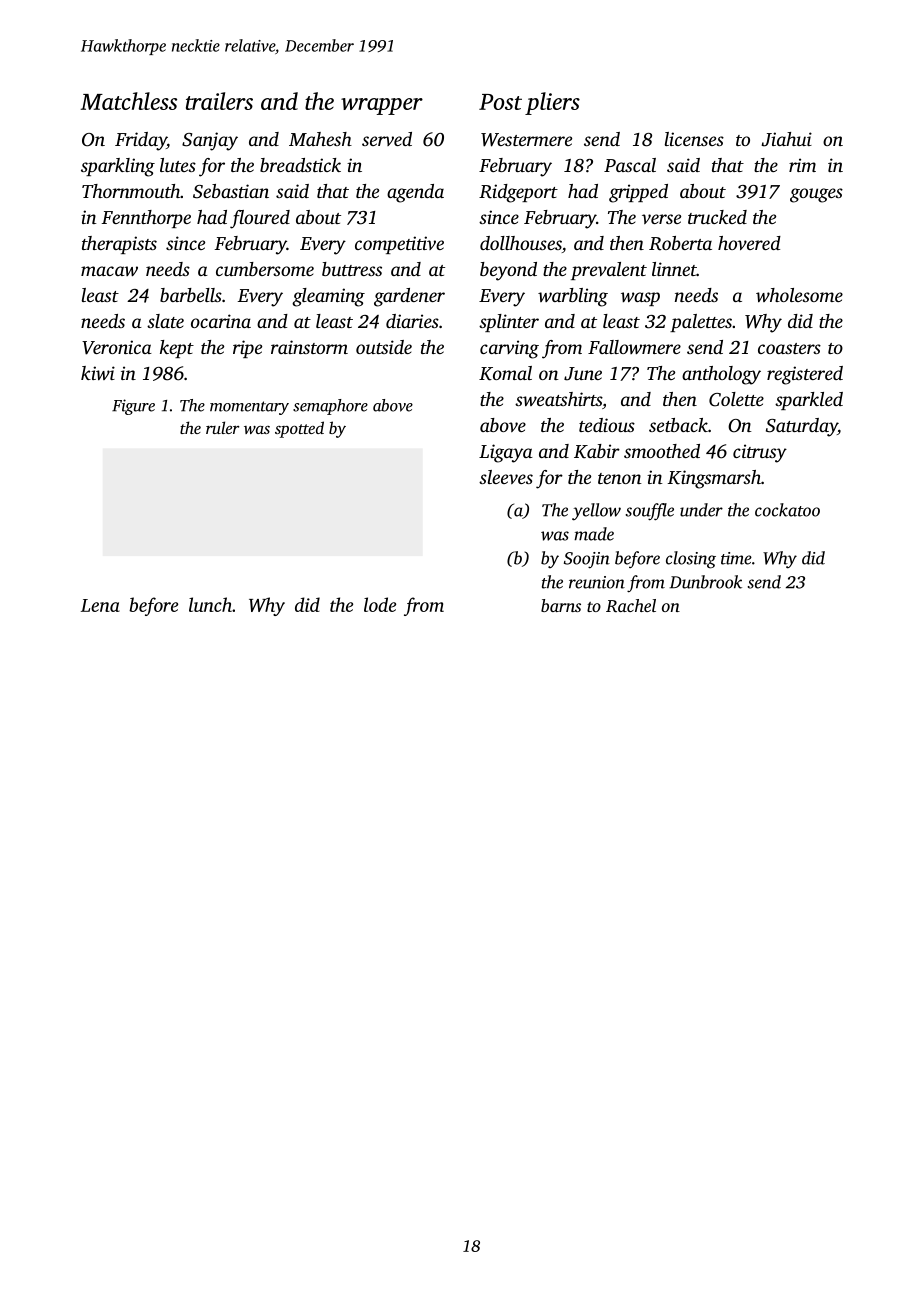 This screenshot has height=1311, width=924. I want to click on slate, so click(165, 321).
